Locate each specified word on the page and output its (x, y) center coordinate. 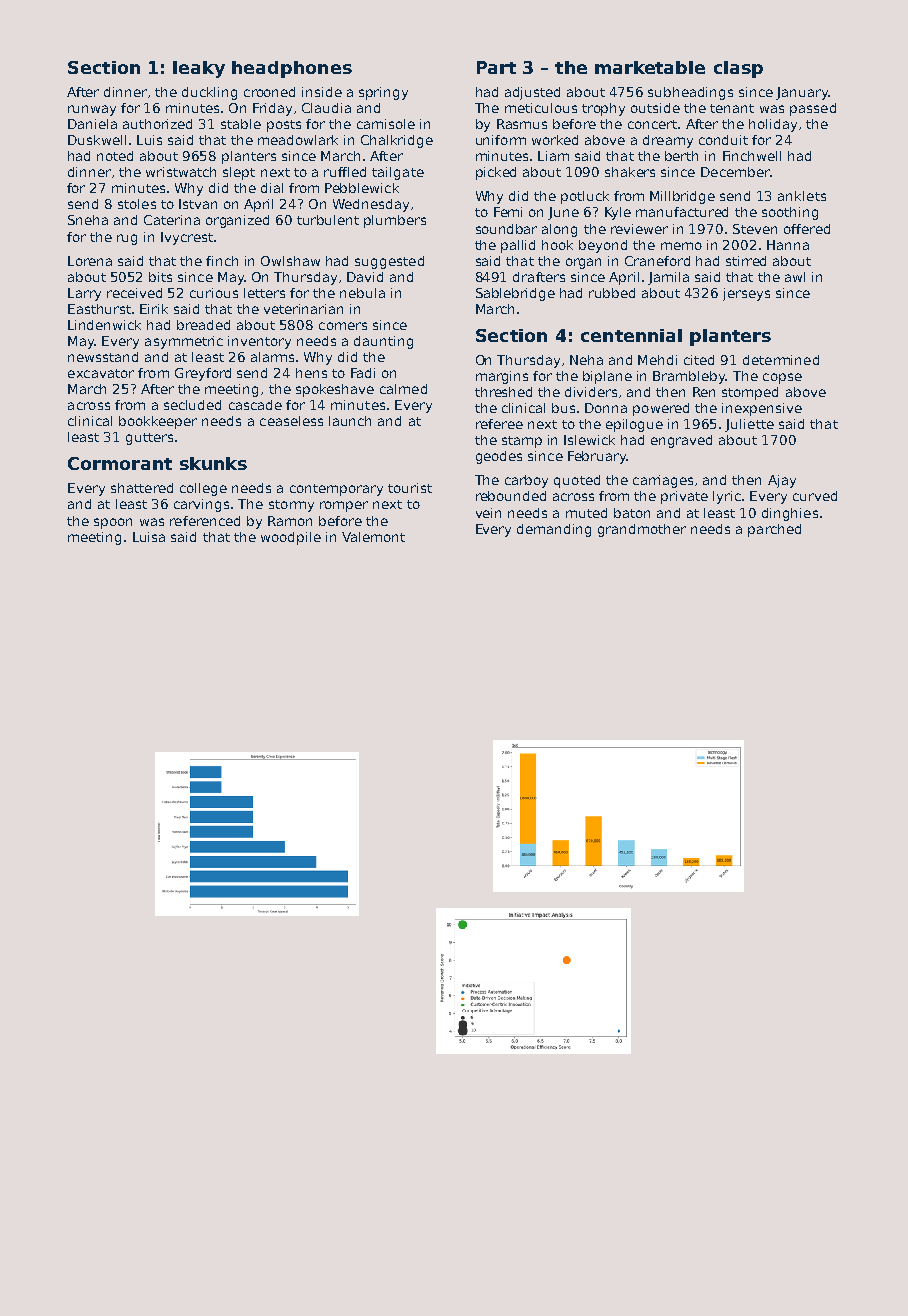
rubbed (612, 293)
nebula (362, 293)
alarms (272, 357)
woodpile (291, 538)
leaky (199, 69)
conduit (723, 140)
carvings (201, 505)
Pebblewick (362, 188)
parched (774, 530)
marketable (650, 67)
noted (115, 156)
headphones (292, 69)
